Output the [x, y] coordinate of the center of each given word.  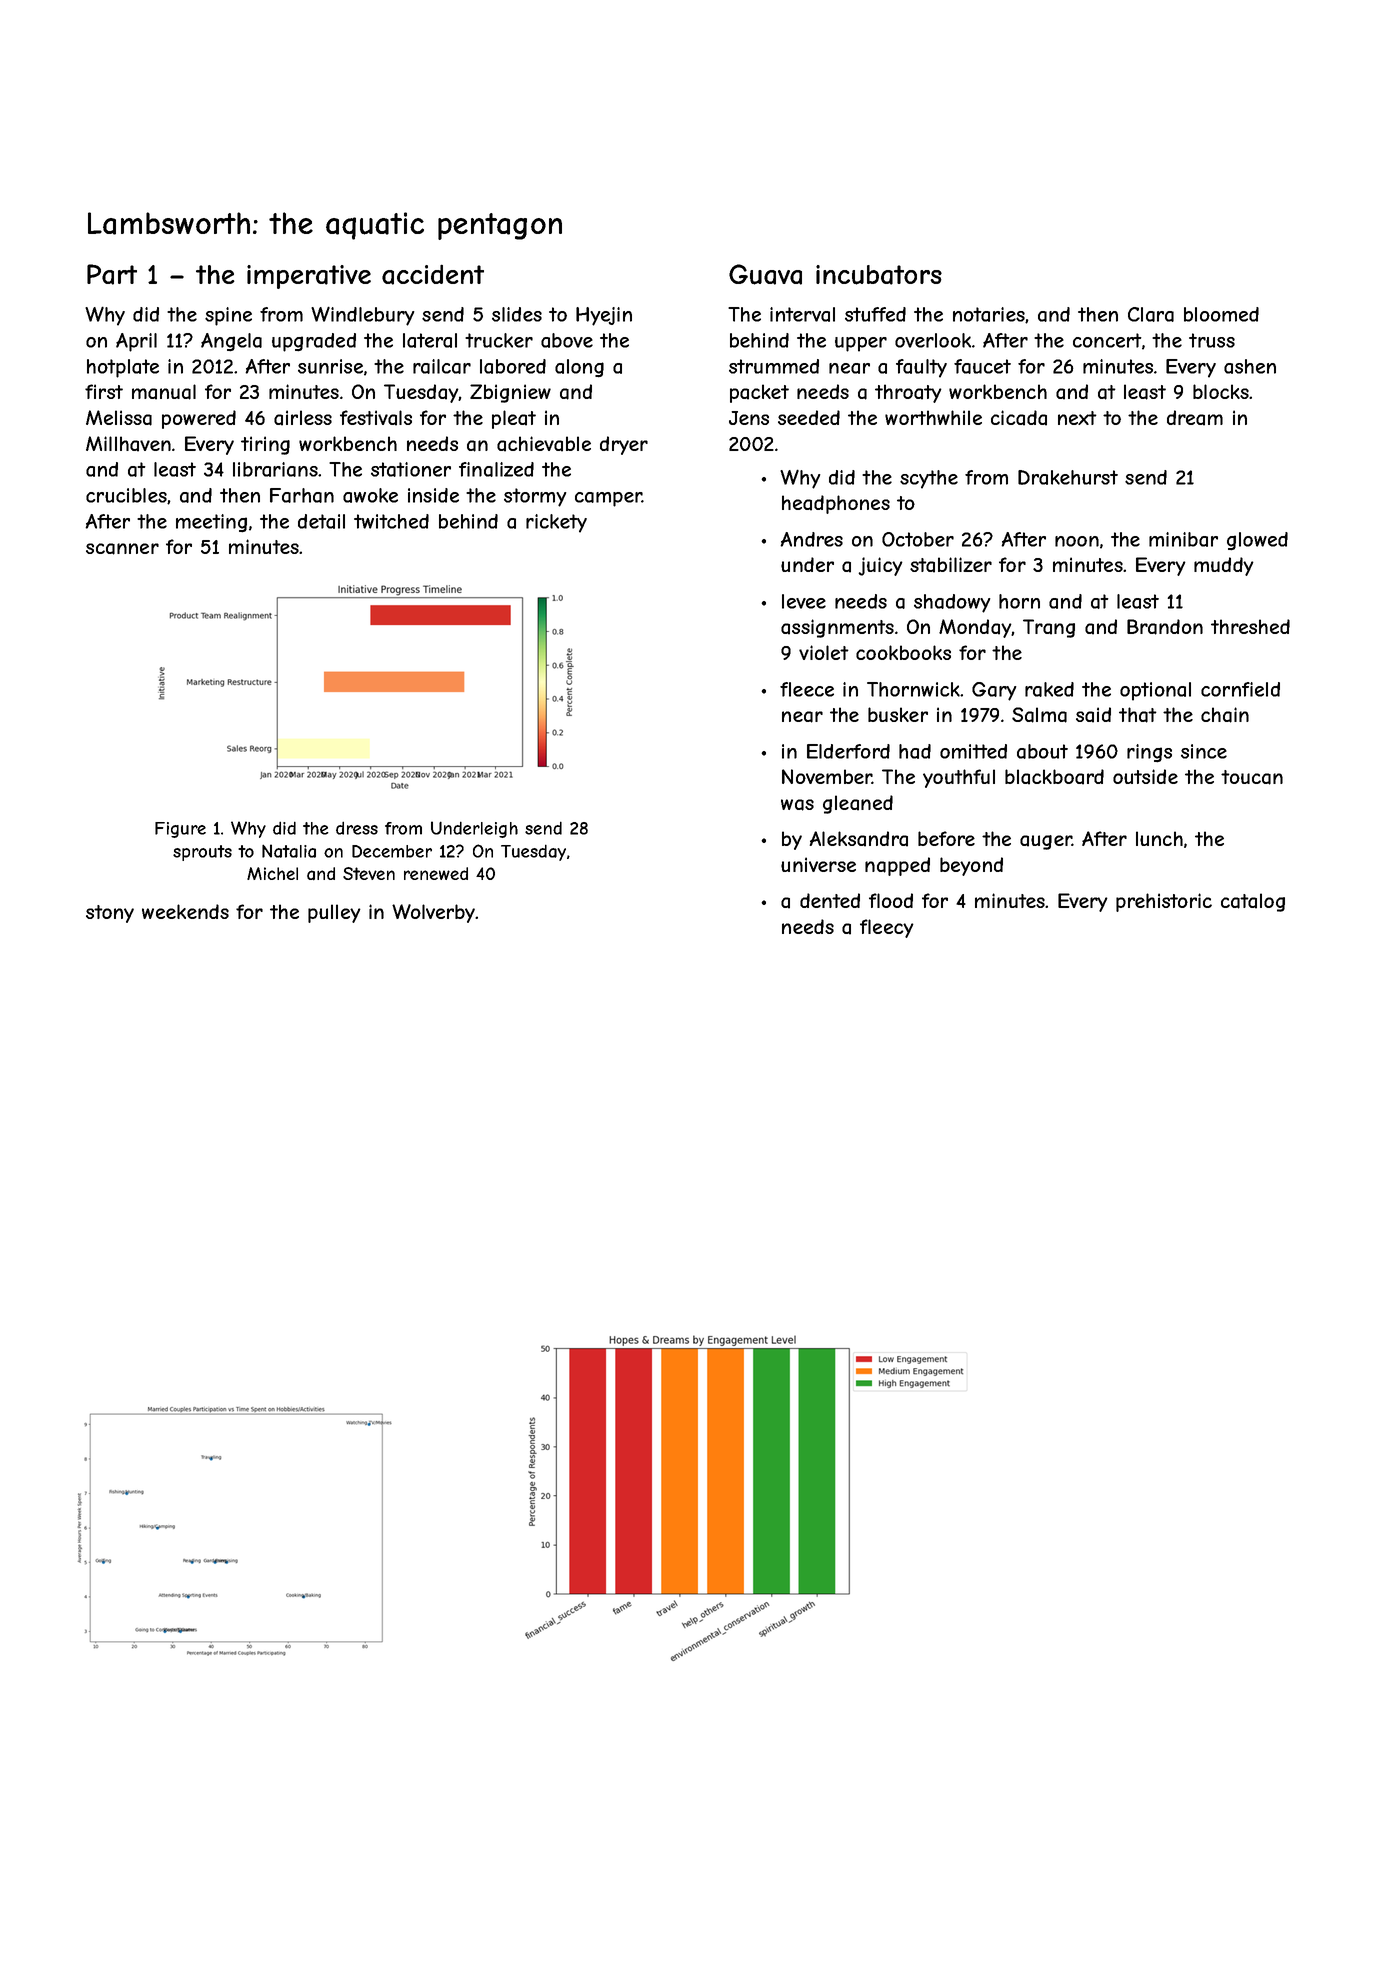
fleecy [887, 928]
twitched [391, 521]
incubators [879, 275]
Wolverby [434, 913]
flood [891, 900]
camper [608, 499]
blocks [1221, 391]
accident [433, 274]
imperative [309, 277]
